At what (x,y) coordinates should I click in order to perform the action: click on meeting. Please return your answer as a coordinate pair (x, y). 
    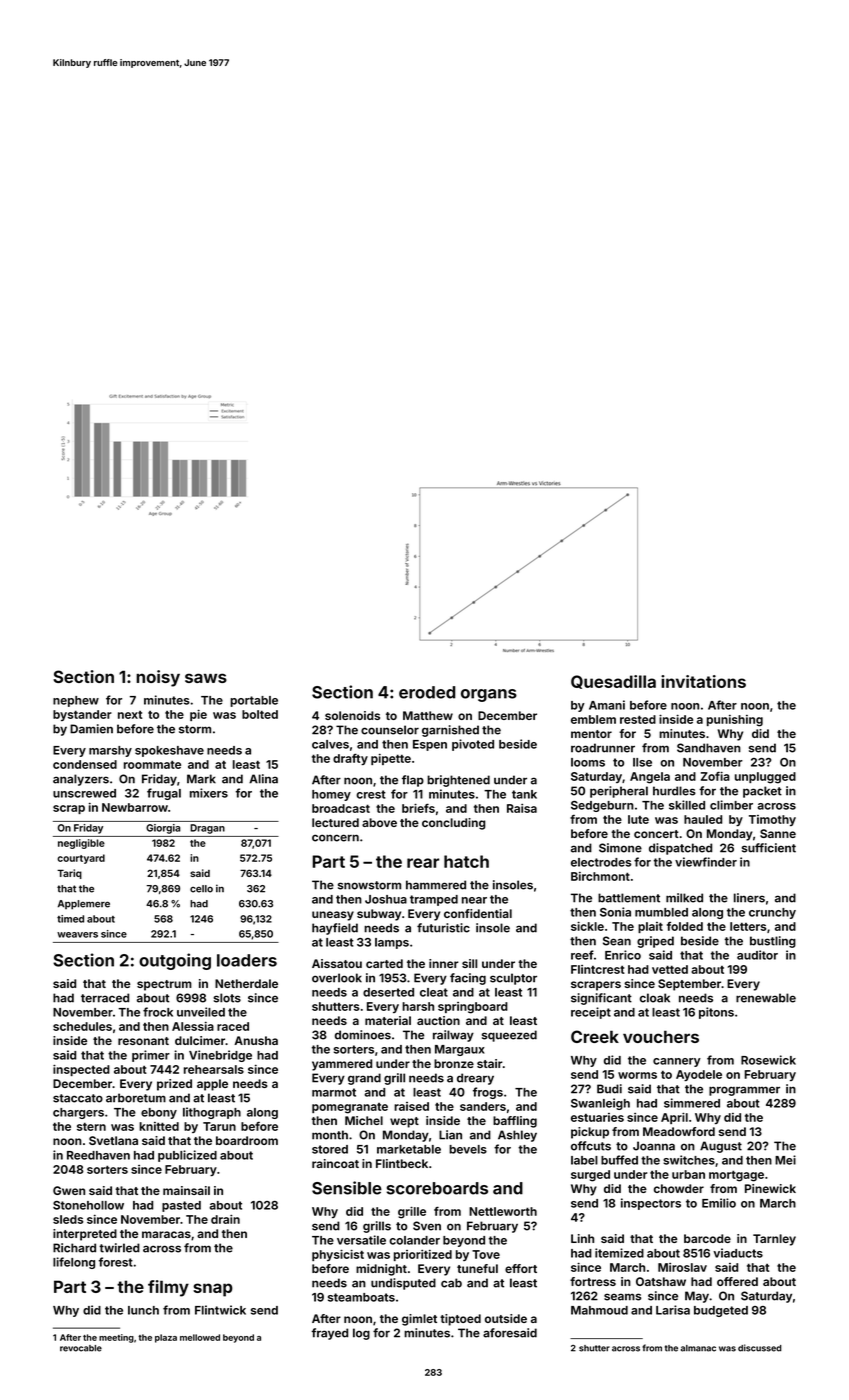
    Looking at the image, I should click on (116, 1338).
